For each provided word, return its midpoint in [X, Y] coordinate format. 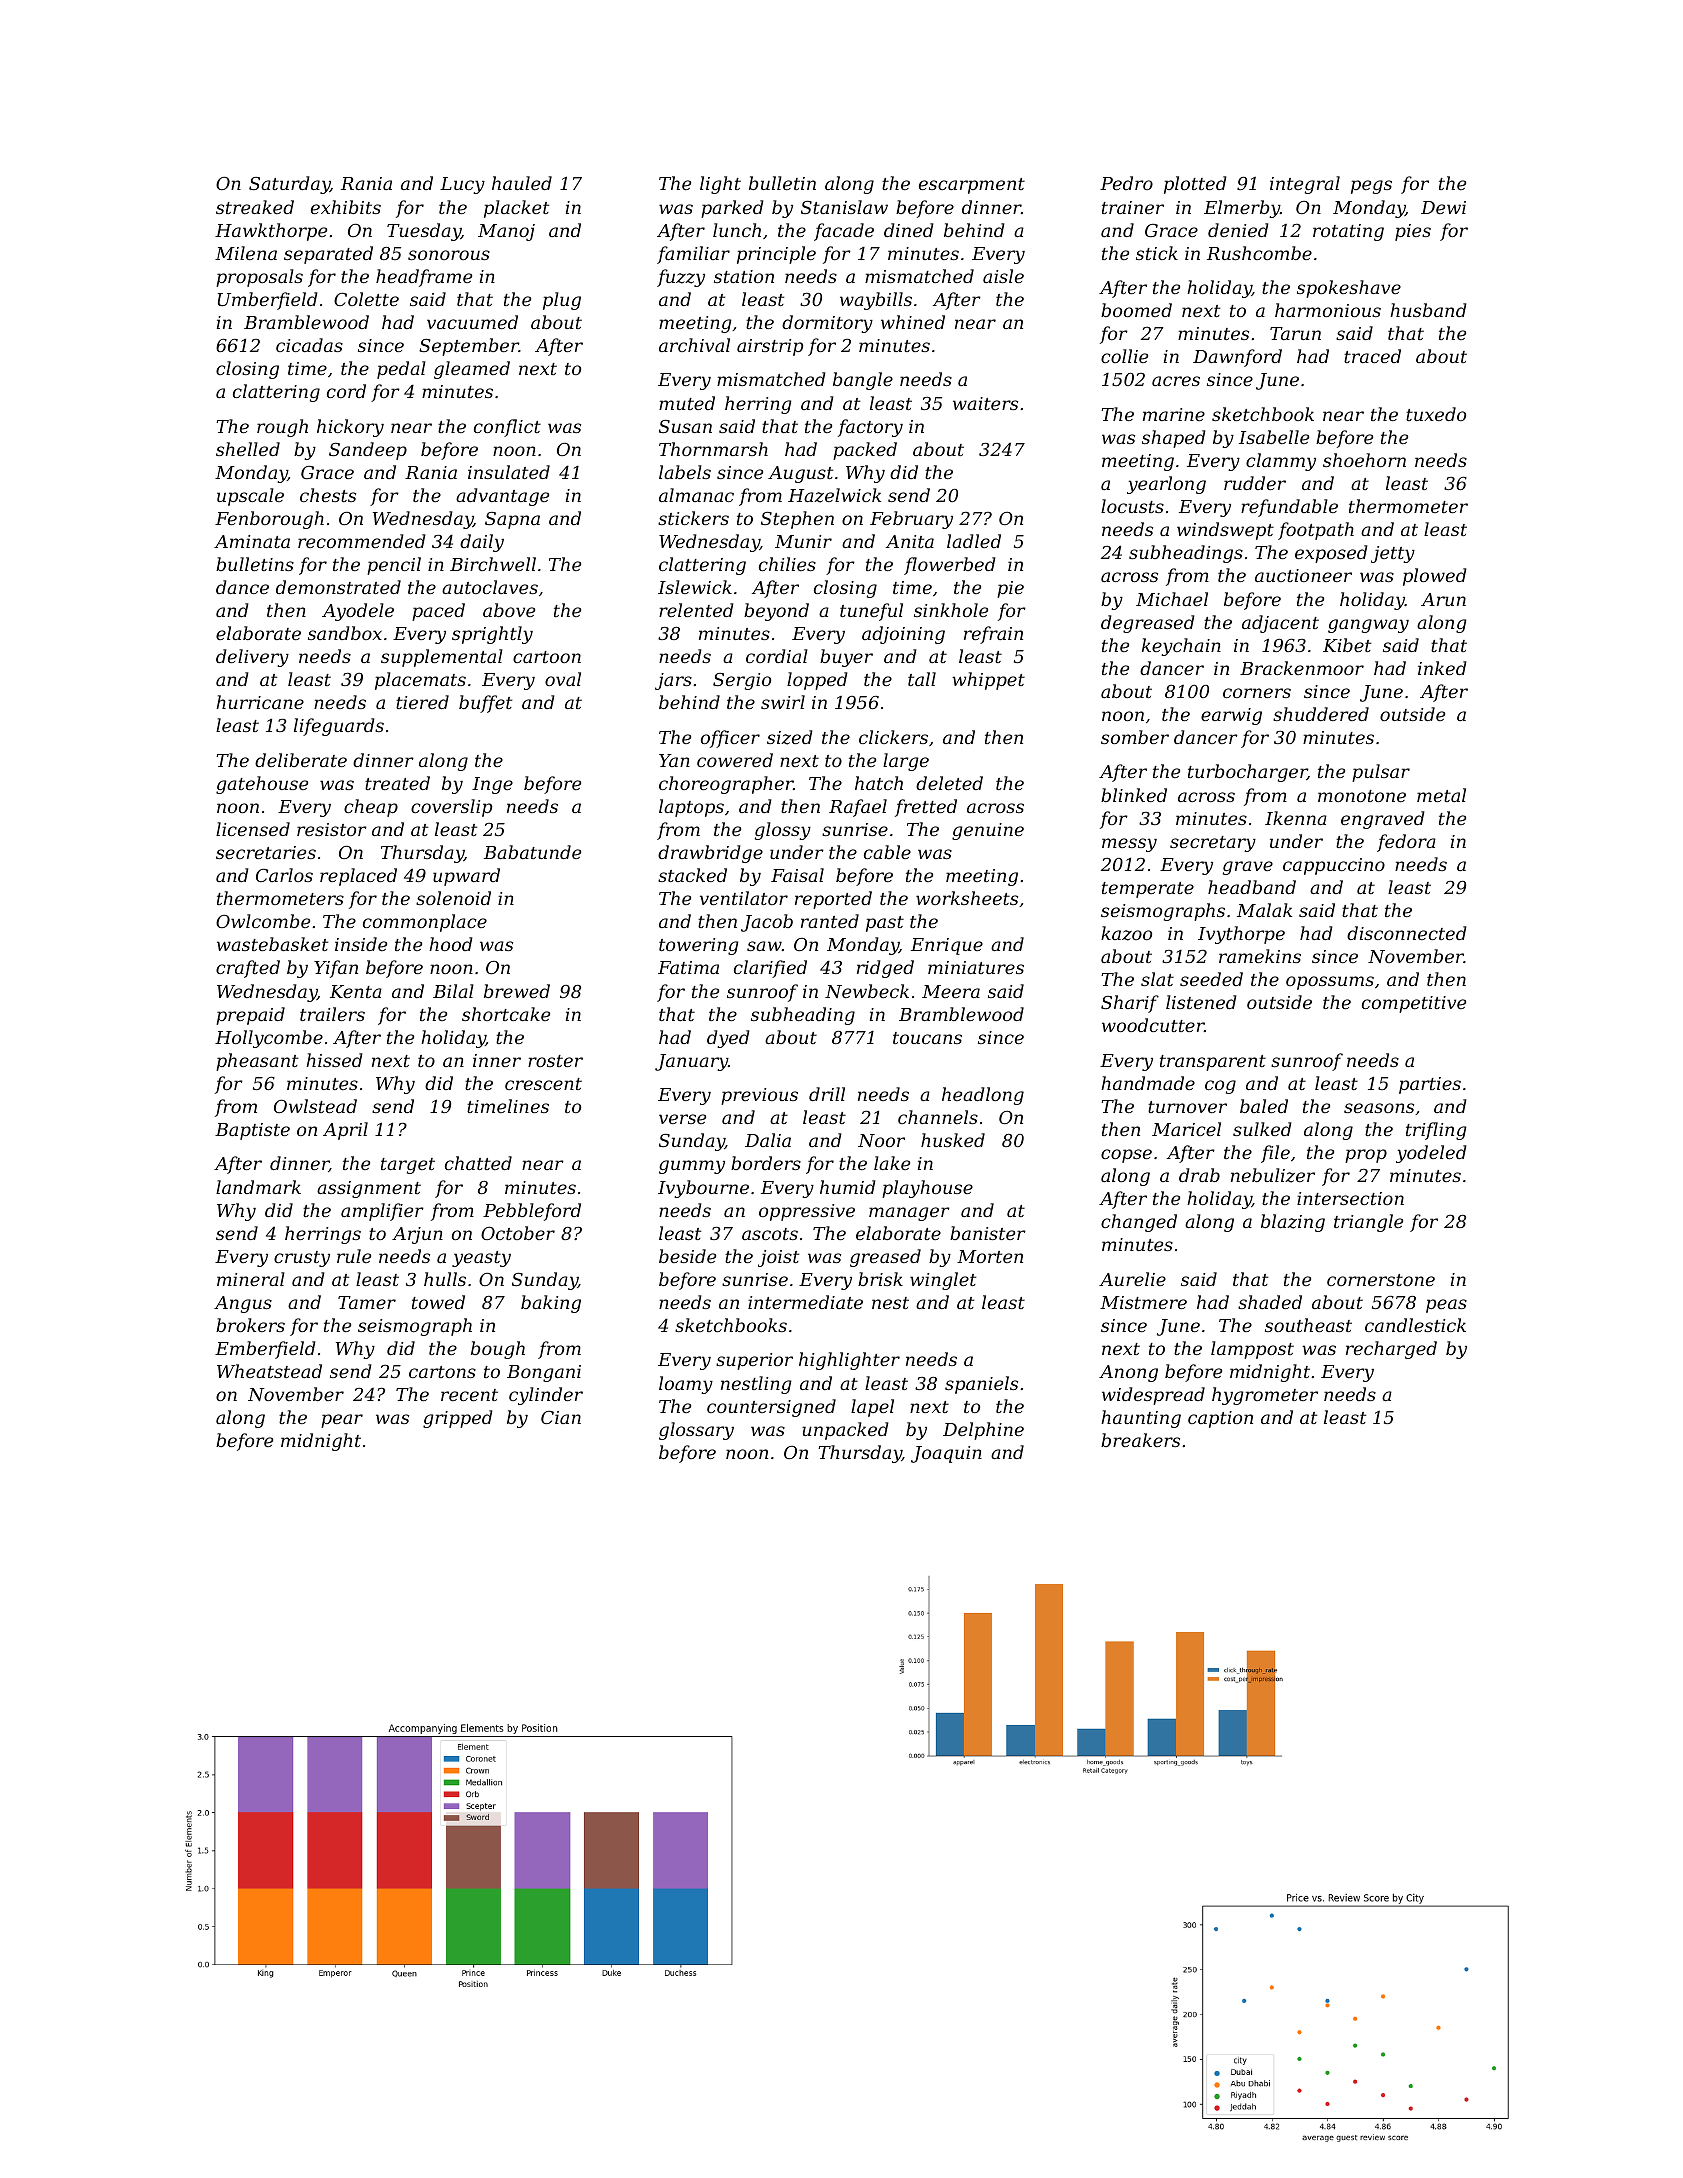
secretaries [266, 852]
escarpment [972, 186]
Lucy [462, 185]
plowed [1435, 577]
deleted [949, 783]
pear [342, 1421]
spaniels [981, 1385]
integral [1305, 185]
